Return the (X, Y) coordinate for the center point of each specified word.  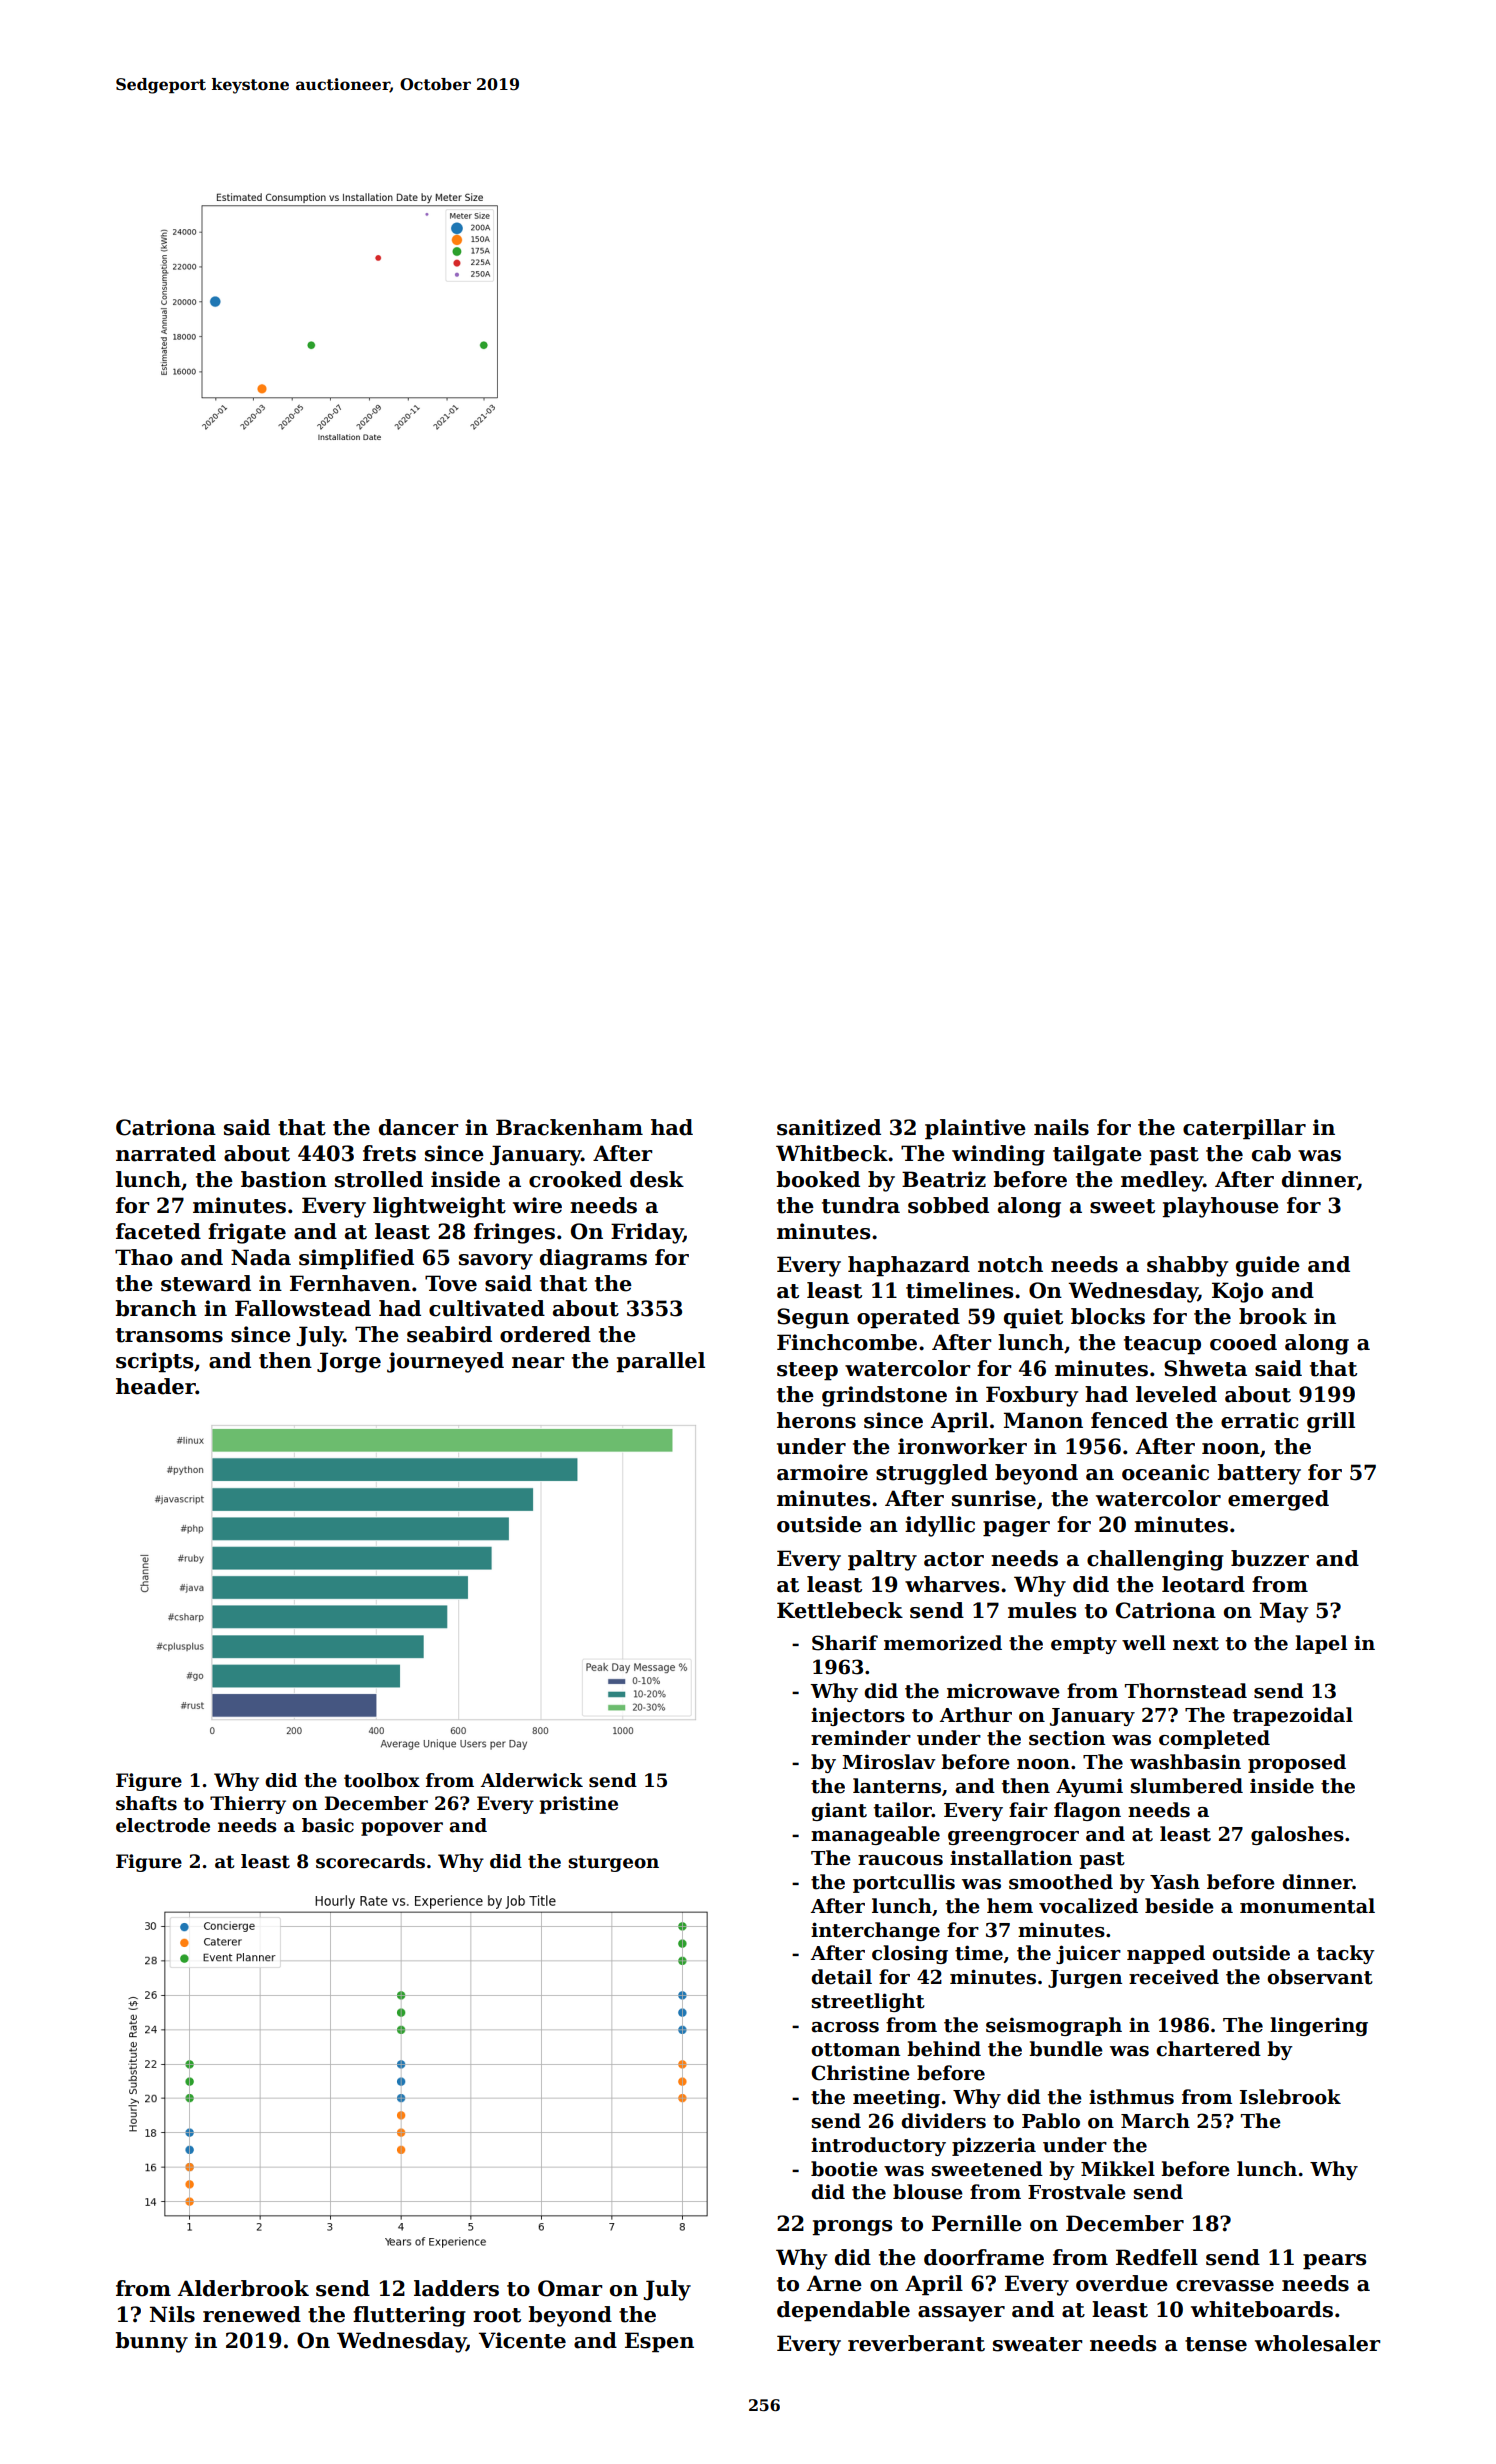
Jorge (349, 1362)
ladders (456, 2288)
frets (389, 1153)
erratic (1259, 1420)
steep (807, 1371)
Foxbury (1032, 1396)
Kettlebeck (840, 1610)
